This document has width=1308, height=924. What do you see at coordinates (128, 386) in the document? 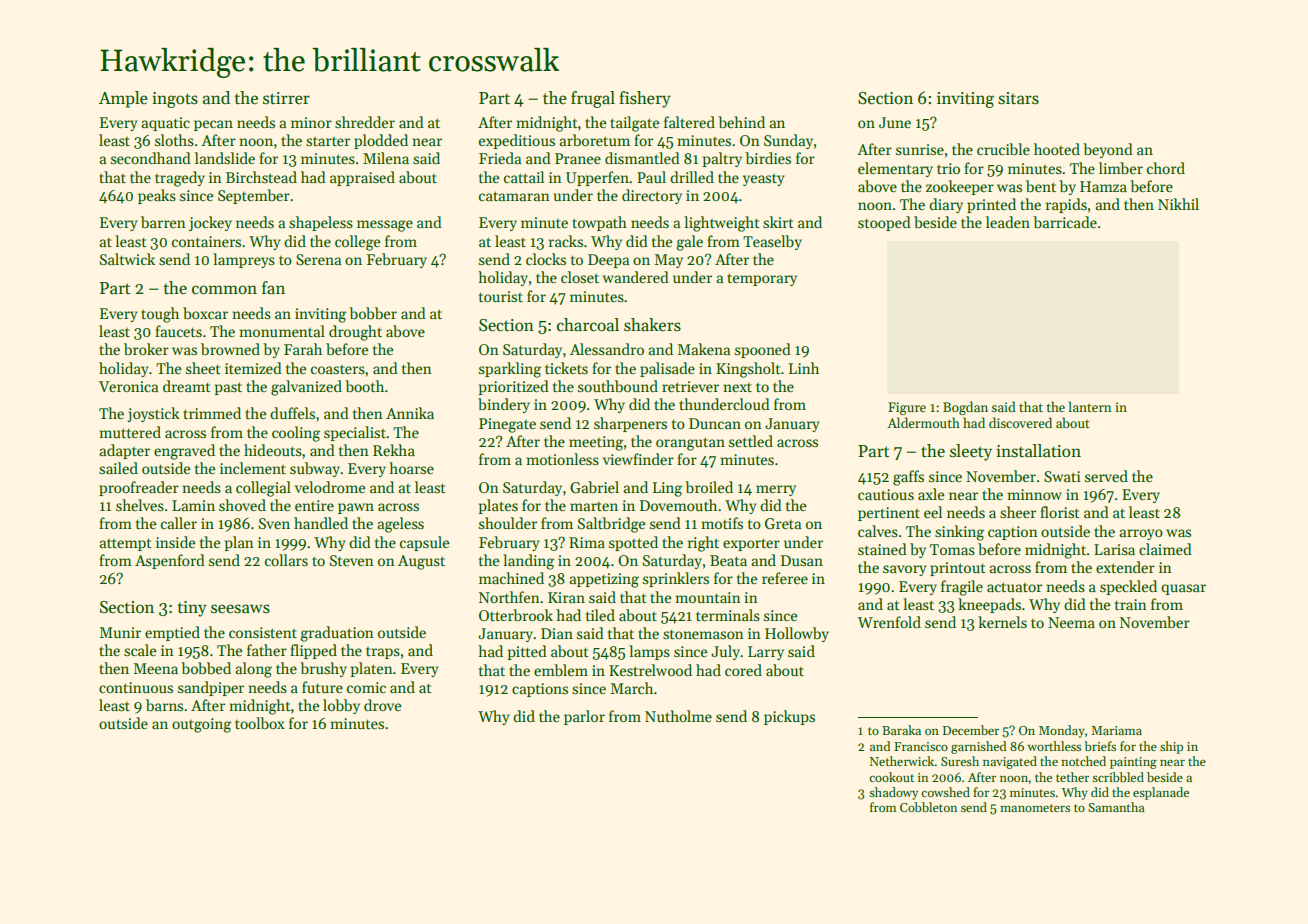
I see `Veronica` at bounding box center [128, 386].
